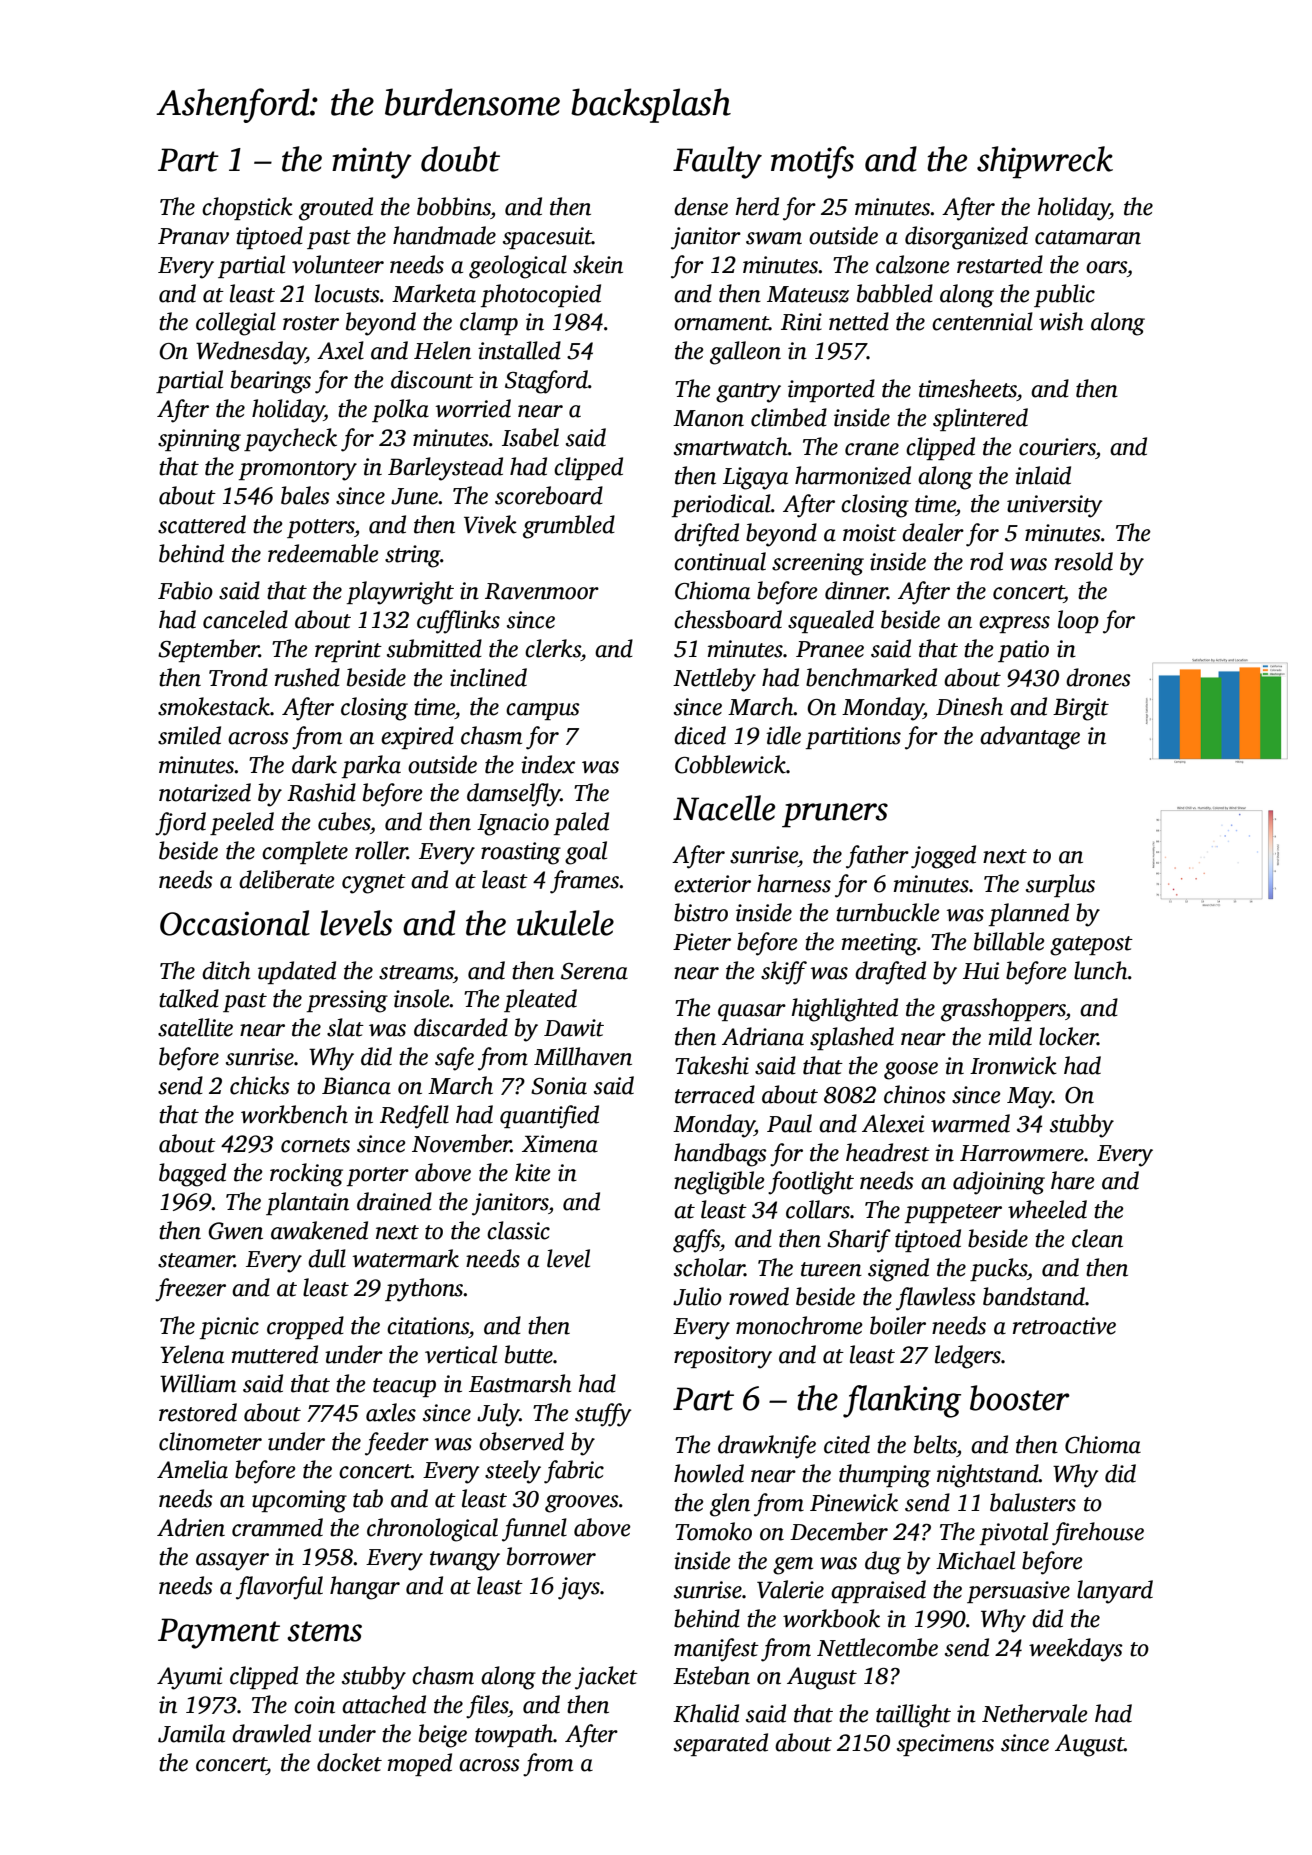 Image resolution: width=1312 pixels, height=1855 pixels. I want to click on chopstick, so click(247, 208).
